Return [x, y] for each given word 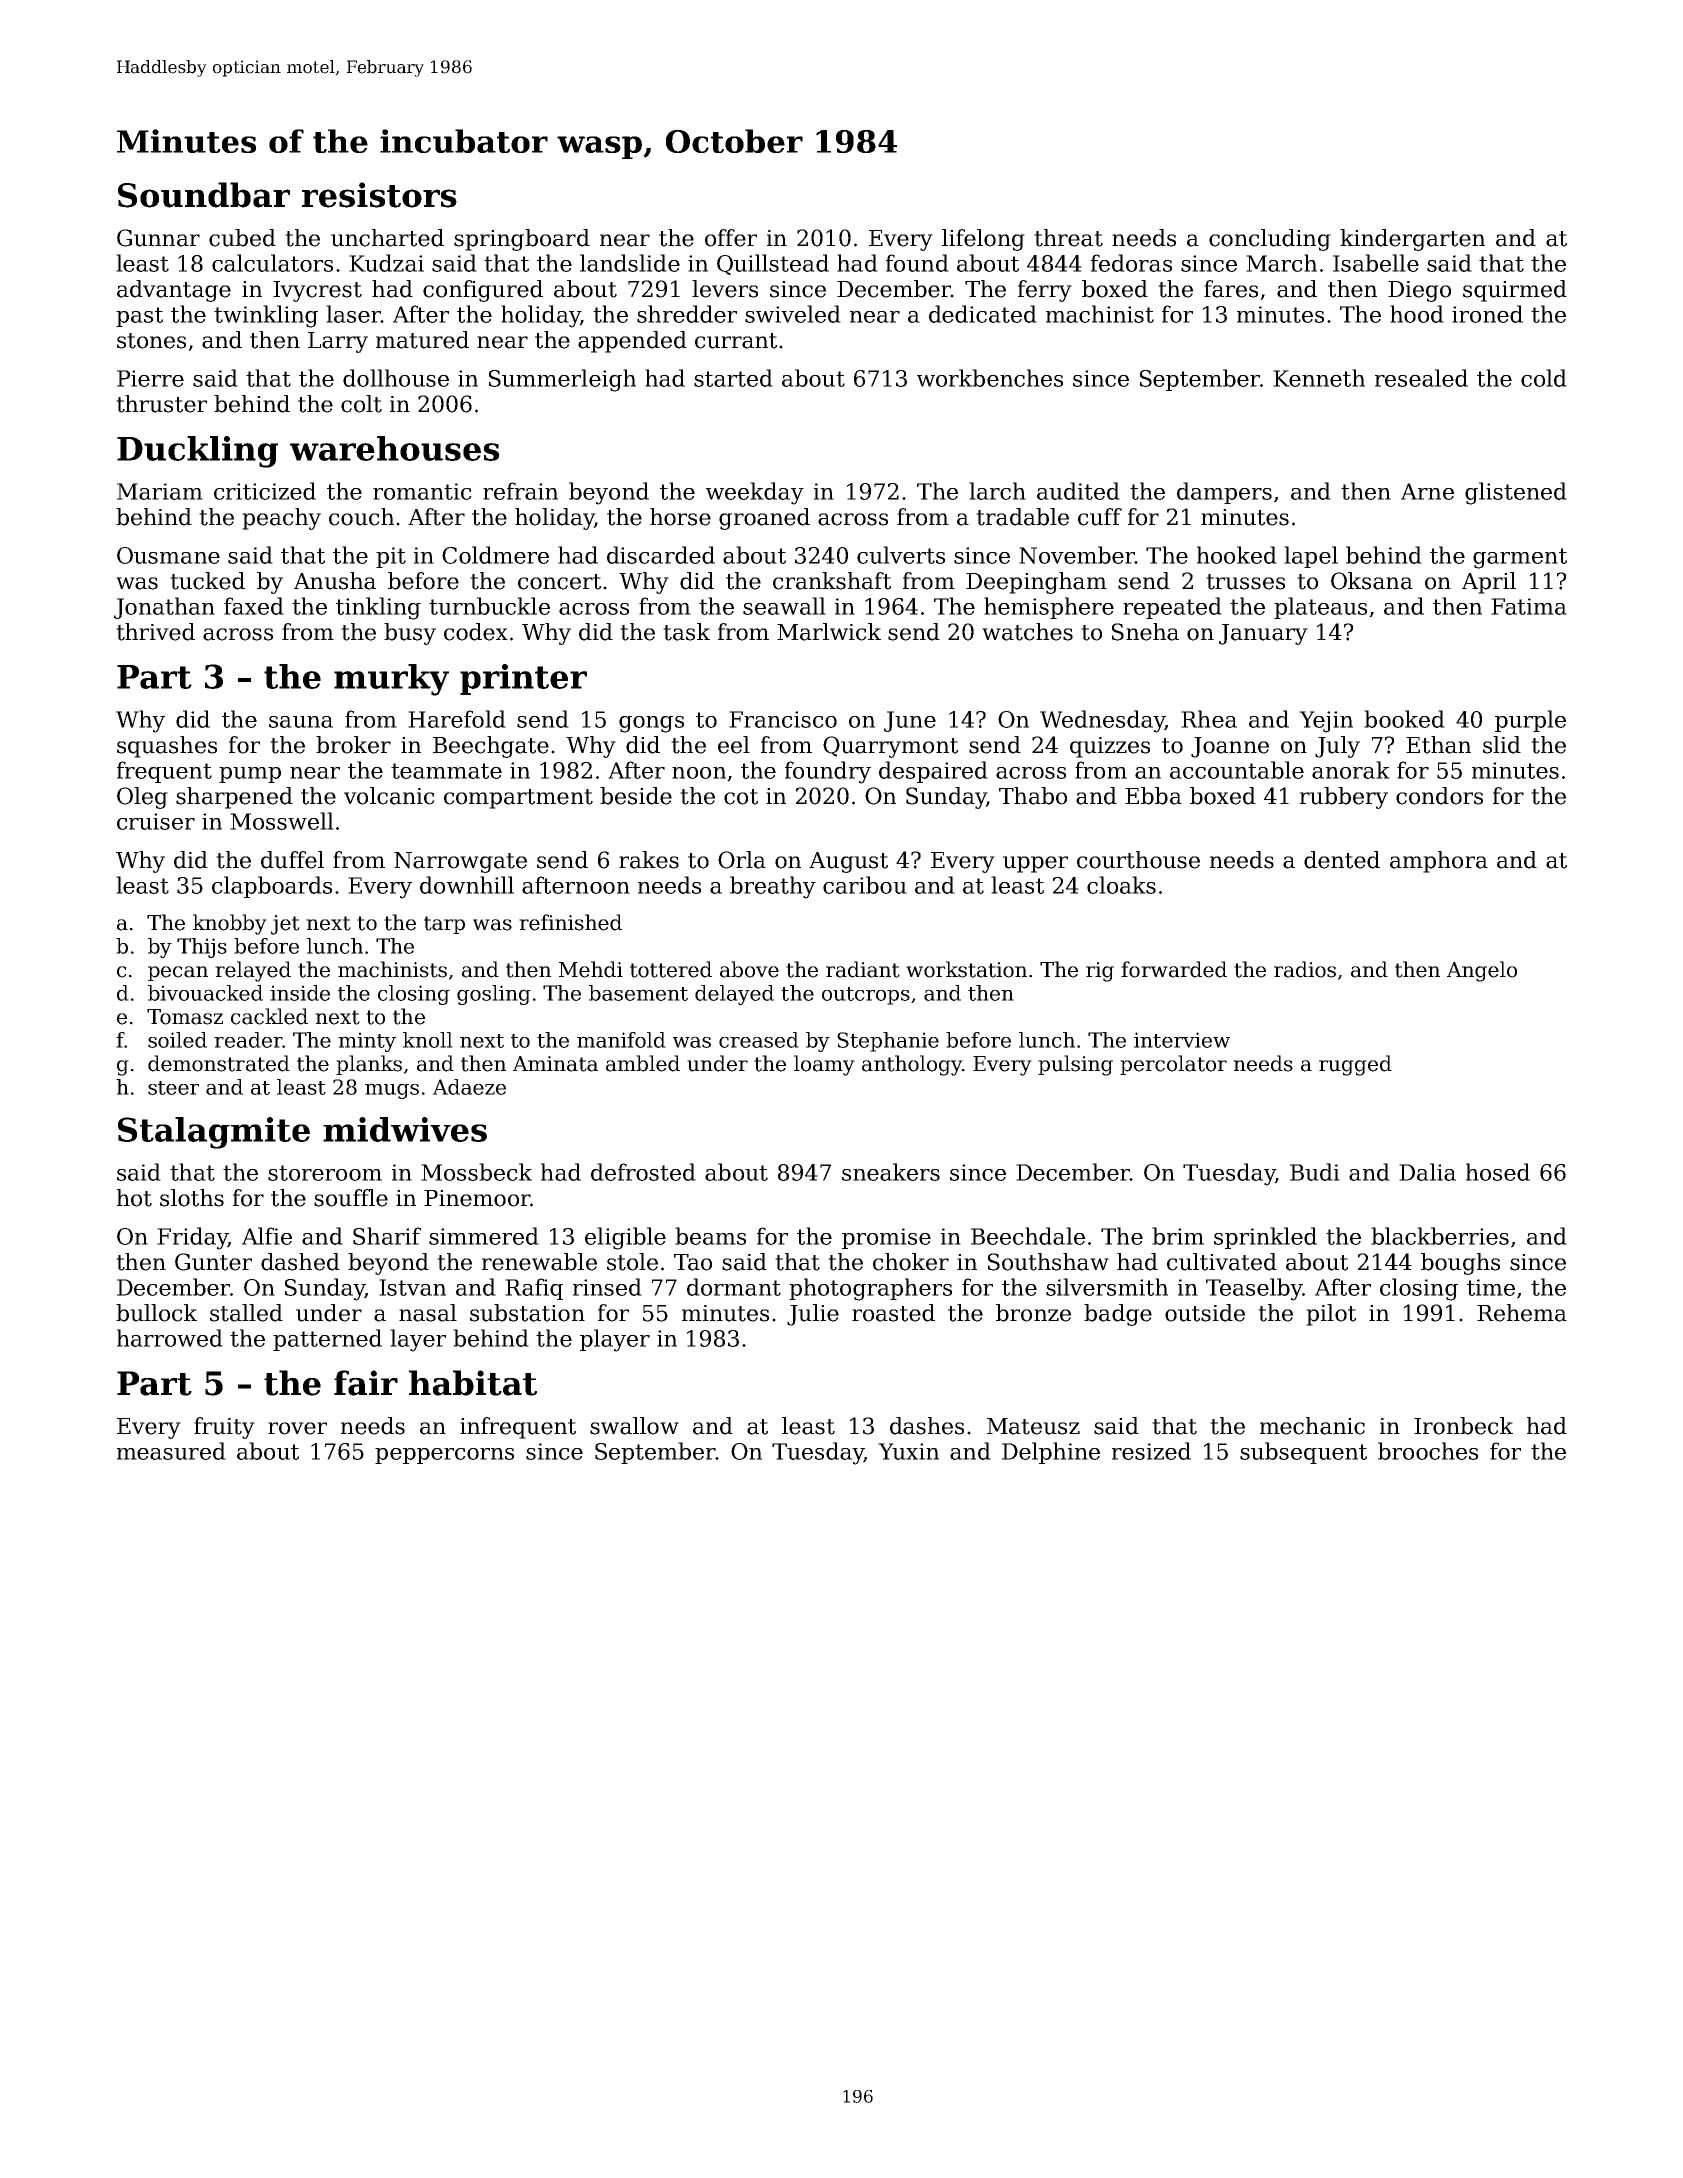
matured [422, 340]
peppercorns [444, 1456]
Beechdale [1028, 1236]
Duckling [197, 452]
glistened [1516, 493]
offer [731, 238]
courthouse [1138, 860]
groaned [764, 519]
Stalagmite [214, 1133]
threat [1068, 238]
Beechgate [491, 747]
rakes [649, 860]
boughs [1460, 1264]
